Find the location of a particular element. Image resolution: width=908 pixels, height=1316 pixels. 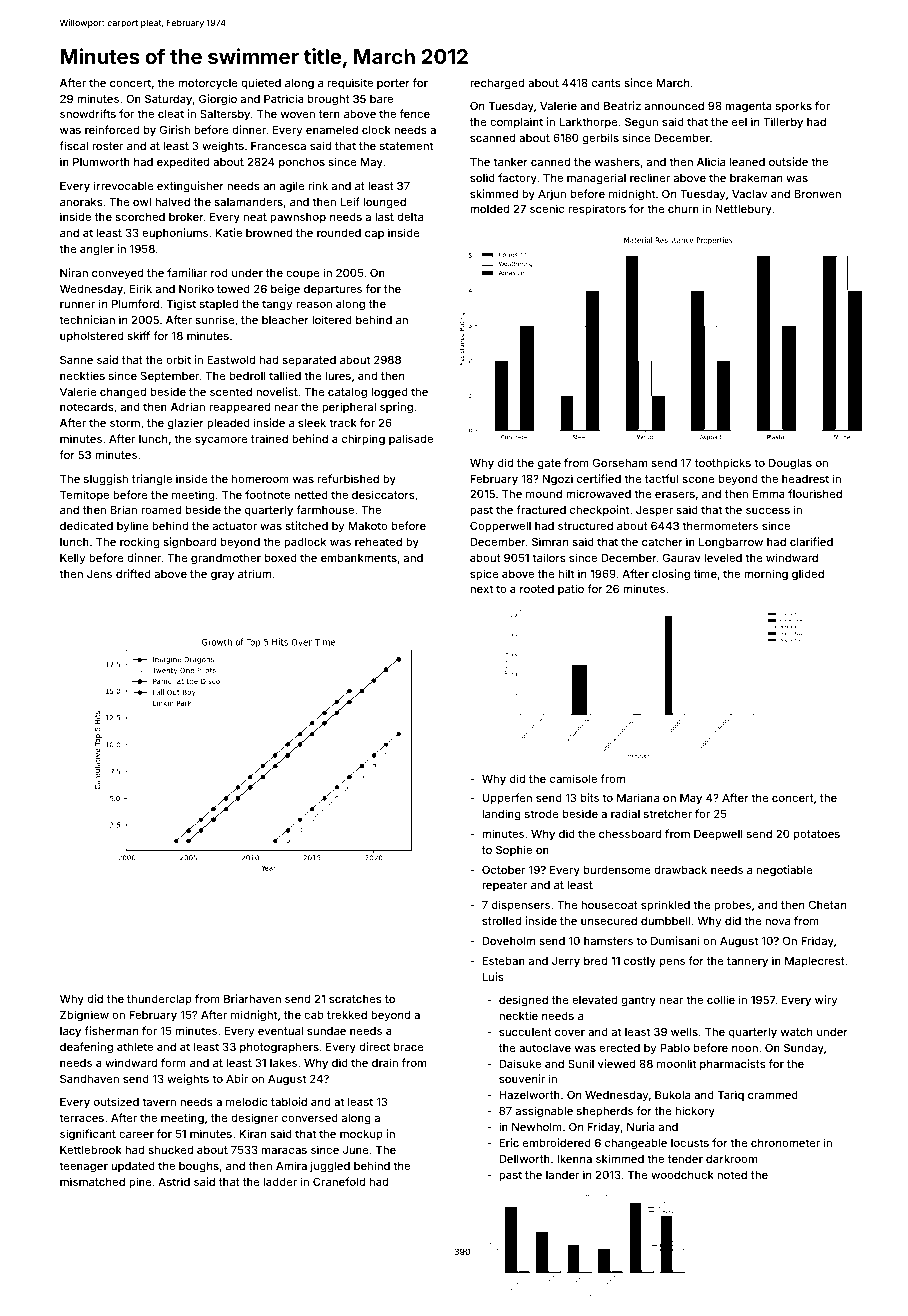

Nuria is located at coordinates (641, 1126).
